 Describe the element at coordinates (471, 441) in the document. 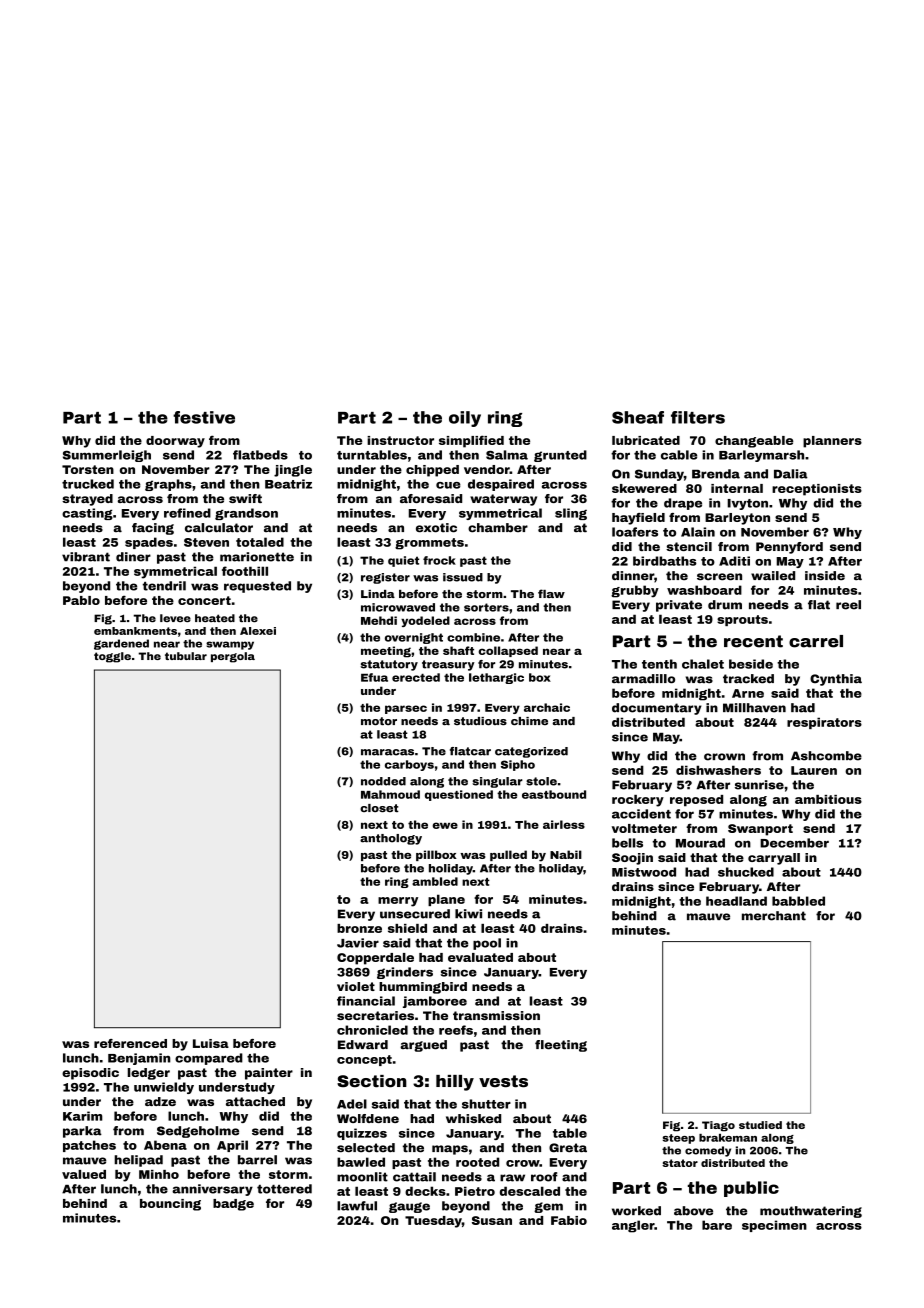

I see `simplified` at that location.
